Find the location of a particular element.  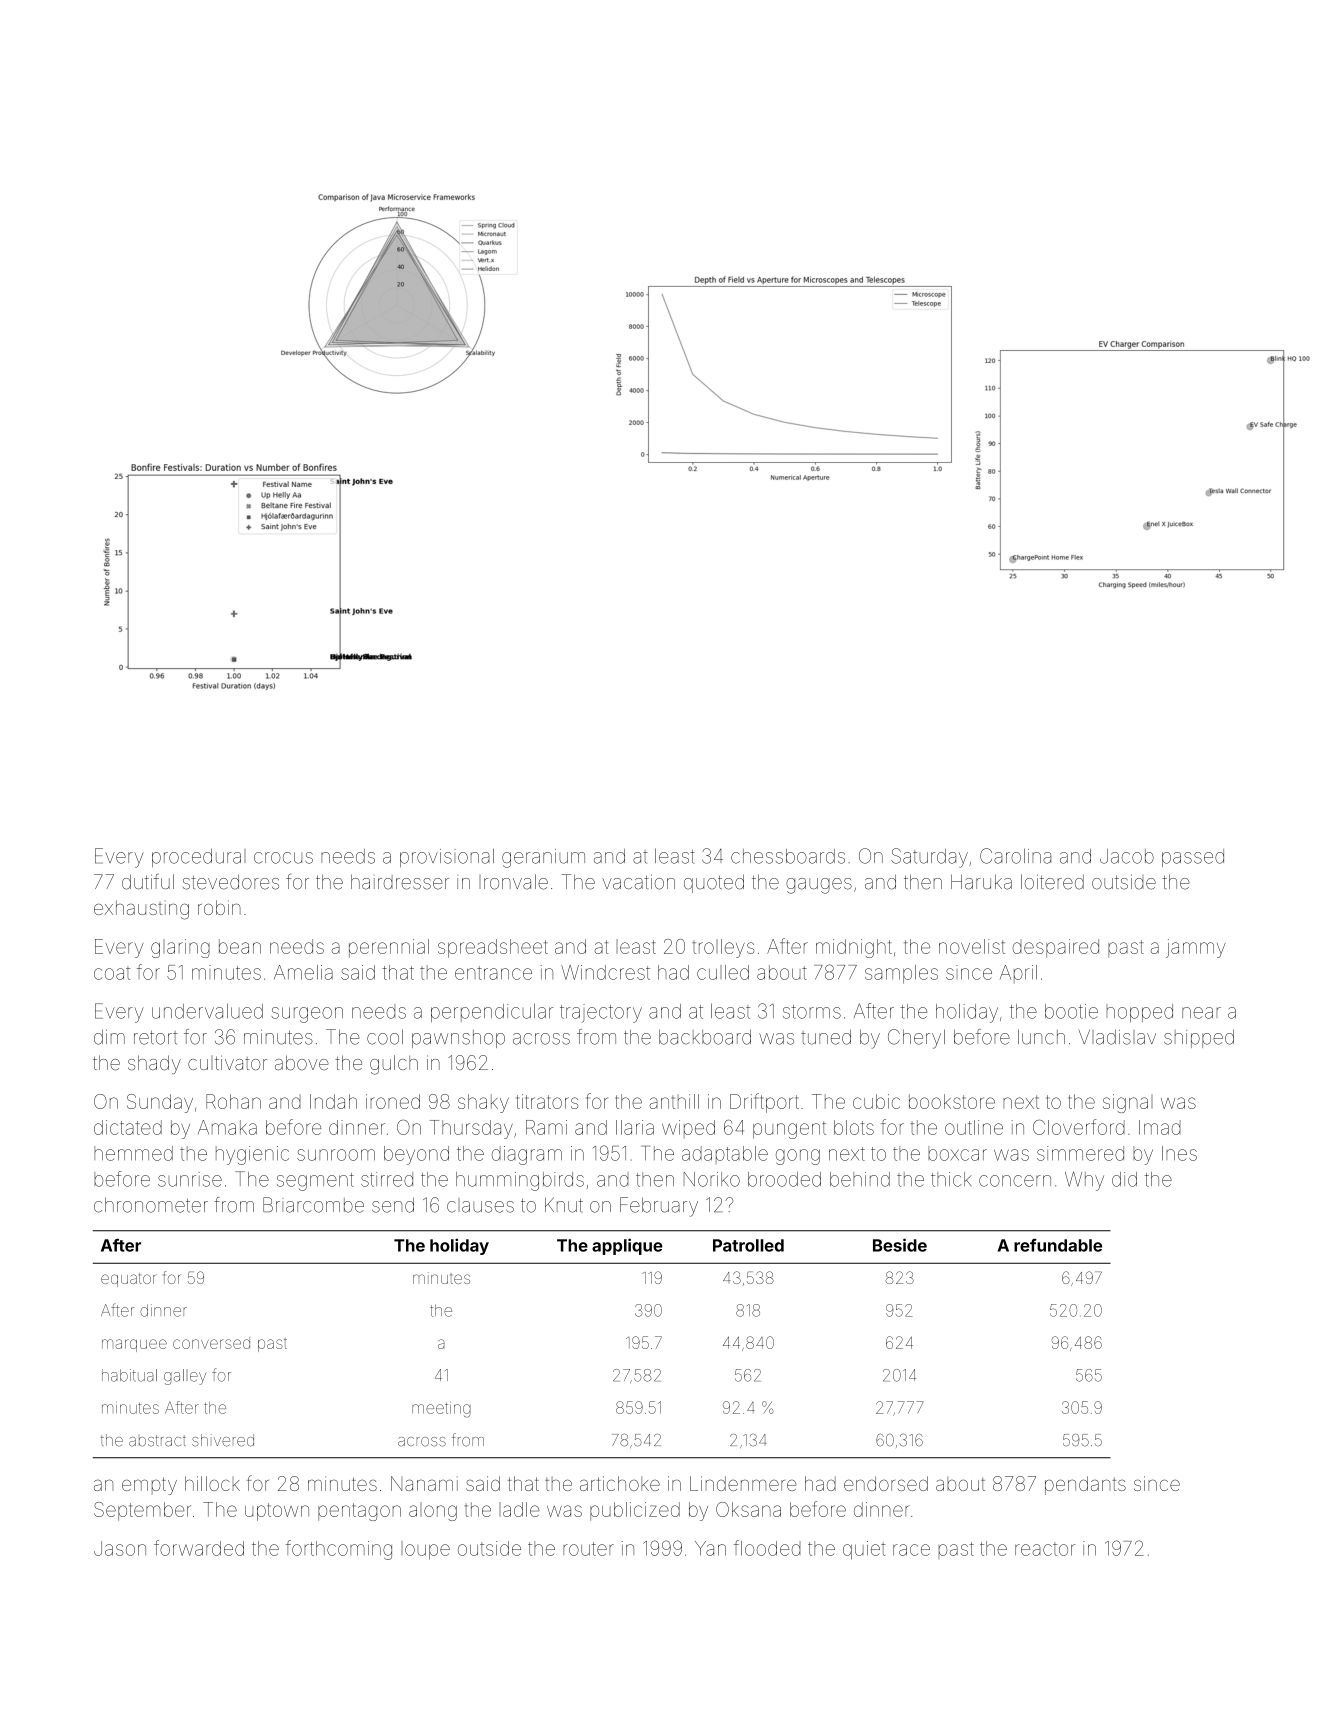

pendants is located at coordinates (1085, 1485).
